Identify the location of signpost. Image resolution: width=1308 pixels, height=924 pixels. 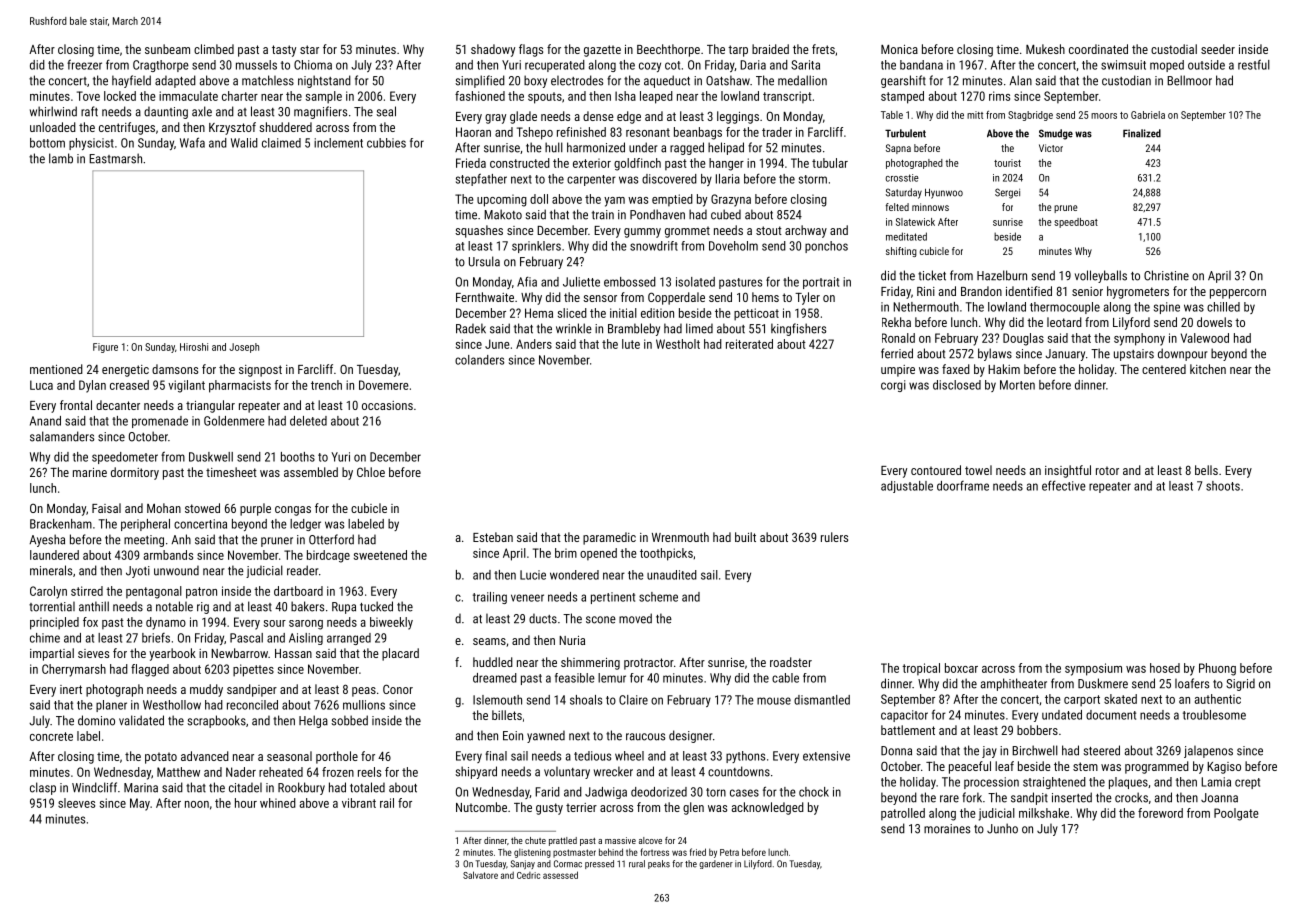
(260, 371).
